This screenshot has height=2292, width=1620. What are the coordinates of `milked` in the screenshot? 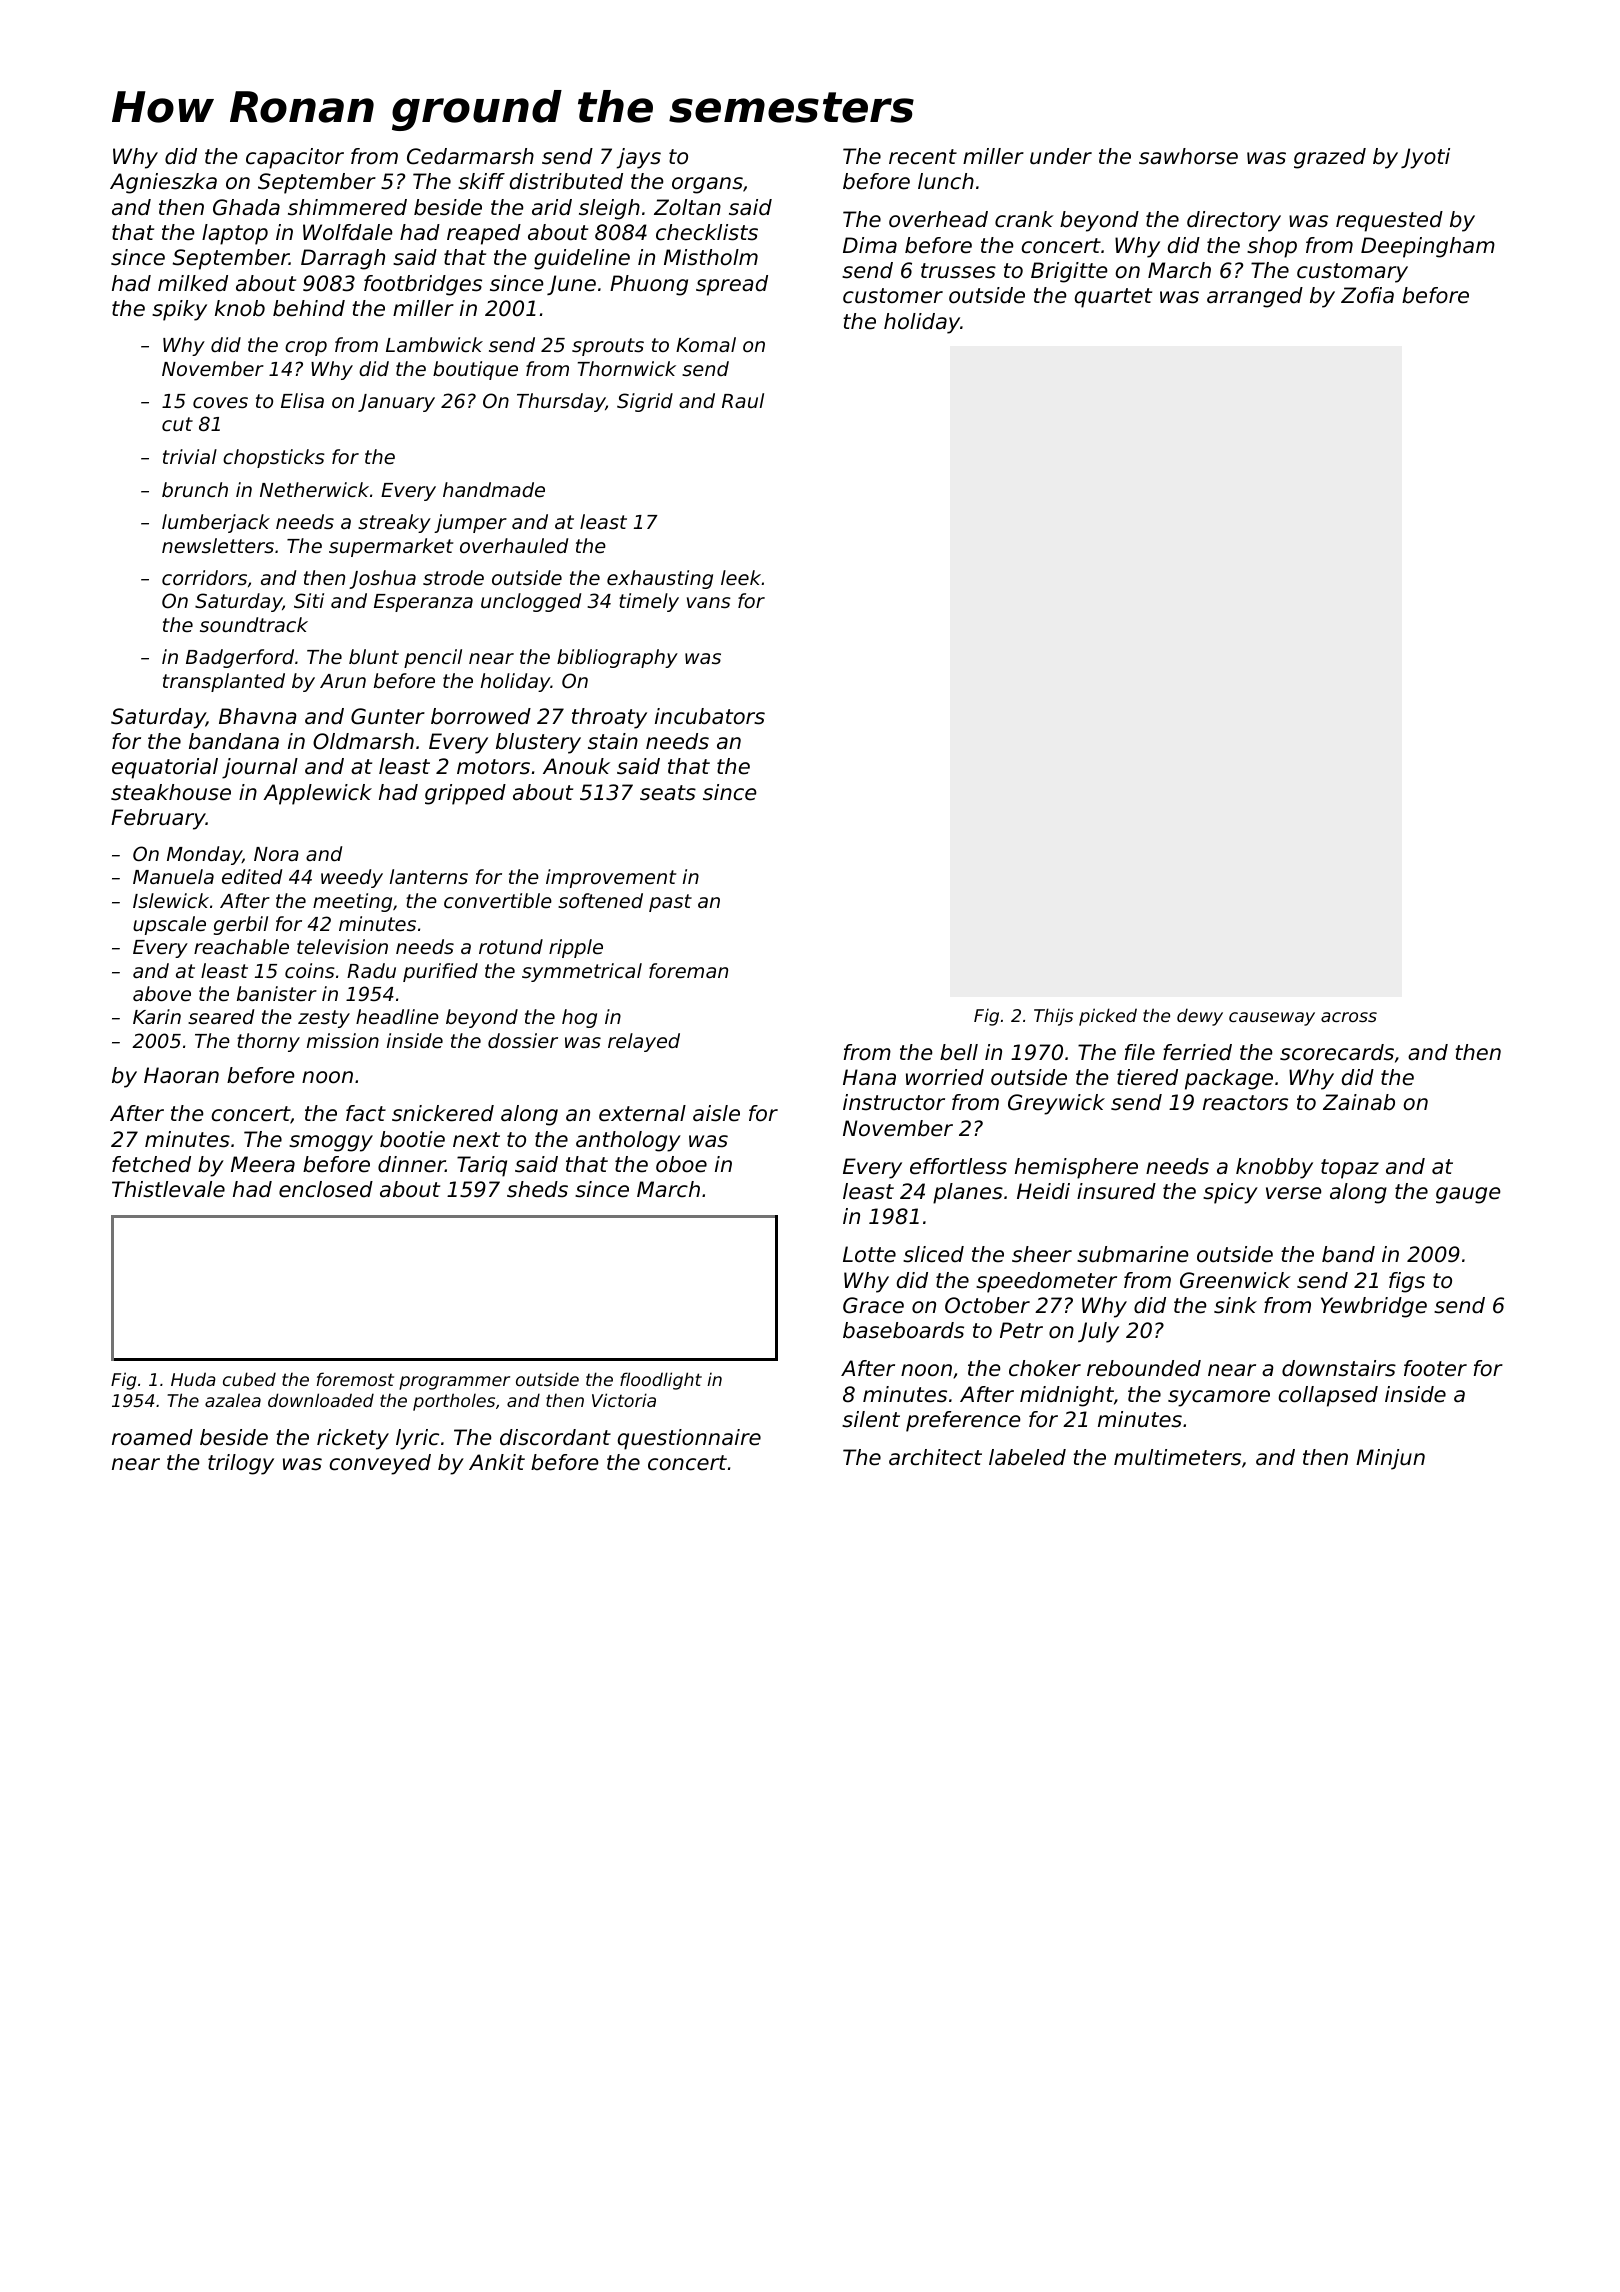 It's located at (193, 283).
